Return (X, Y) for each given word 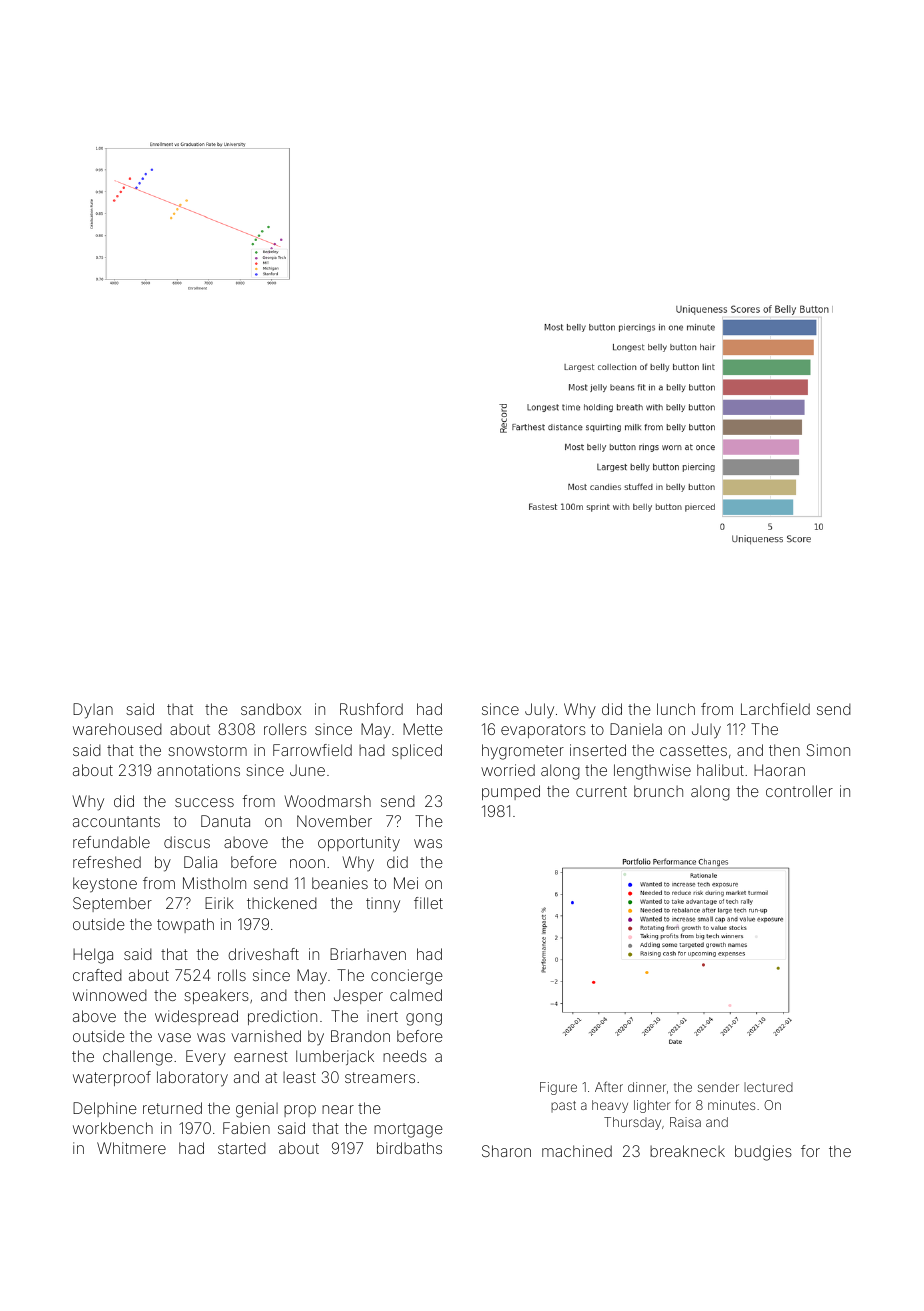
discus (187, 842)
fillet (428, 903)
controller (799, 791)
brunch (658, 791)
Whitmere (131, 1148)
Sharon (506, 1151)
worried (508, 770)
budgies (763, 1153)
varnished (266, 1036)
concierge (407, 977)
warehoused (117, 729)
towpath (185, 925)
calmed (416, 995)
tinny (383, 905)
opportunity (359, 844)
